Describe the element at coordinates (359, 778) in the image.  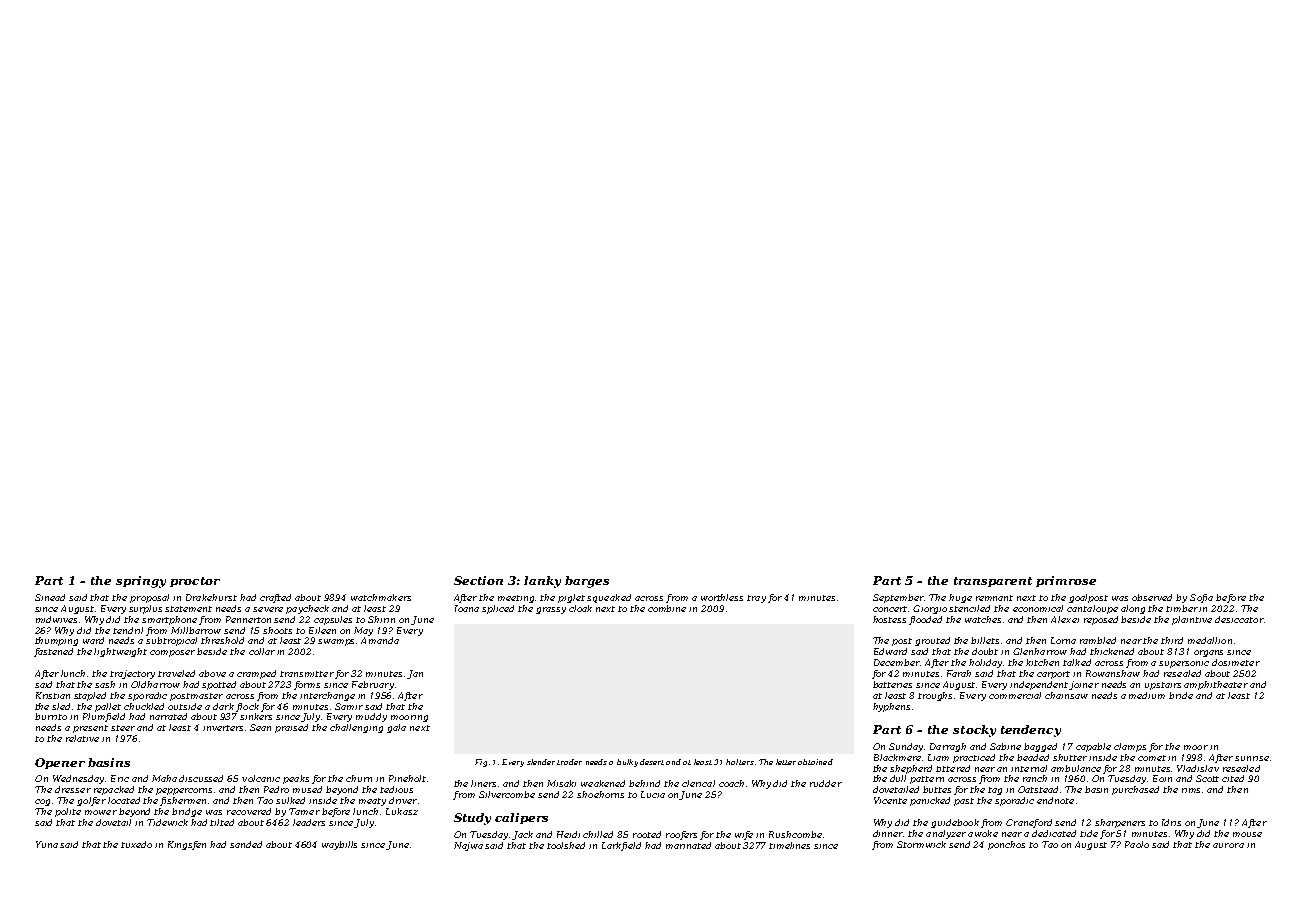
I see `churn` at that location.
